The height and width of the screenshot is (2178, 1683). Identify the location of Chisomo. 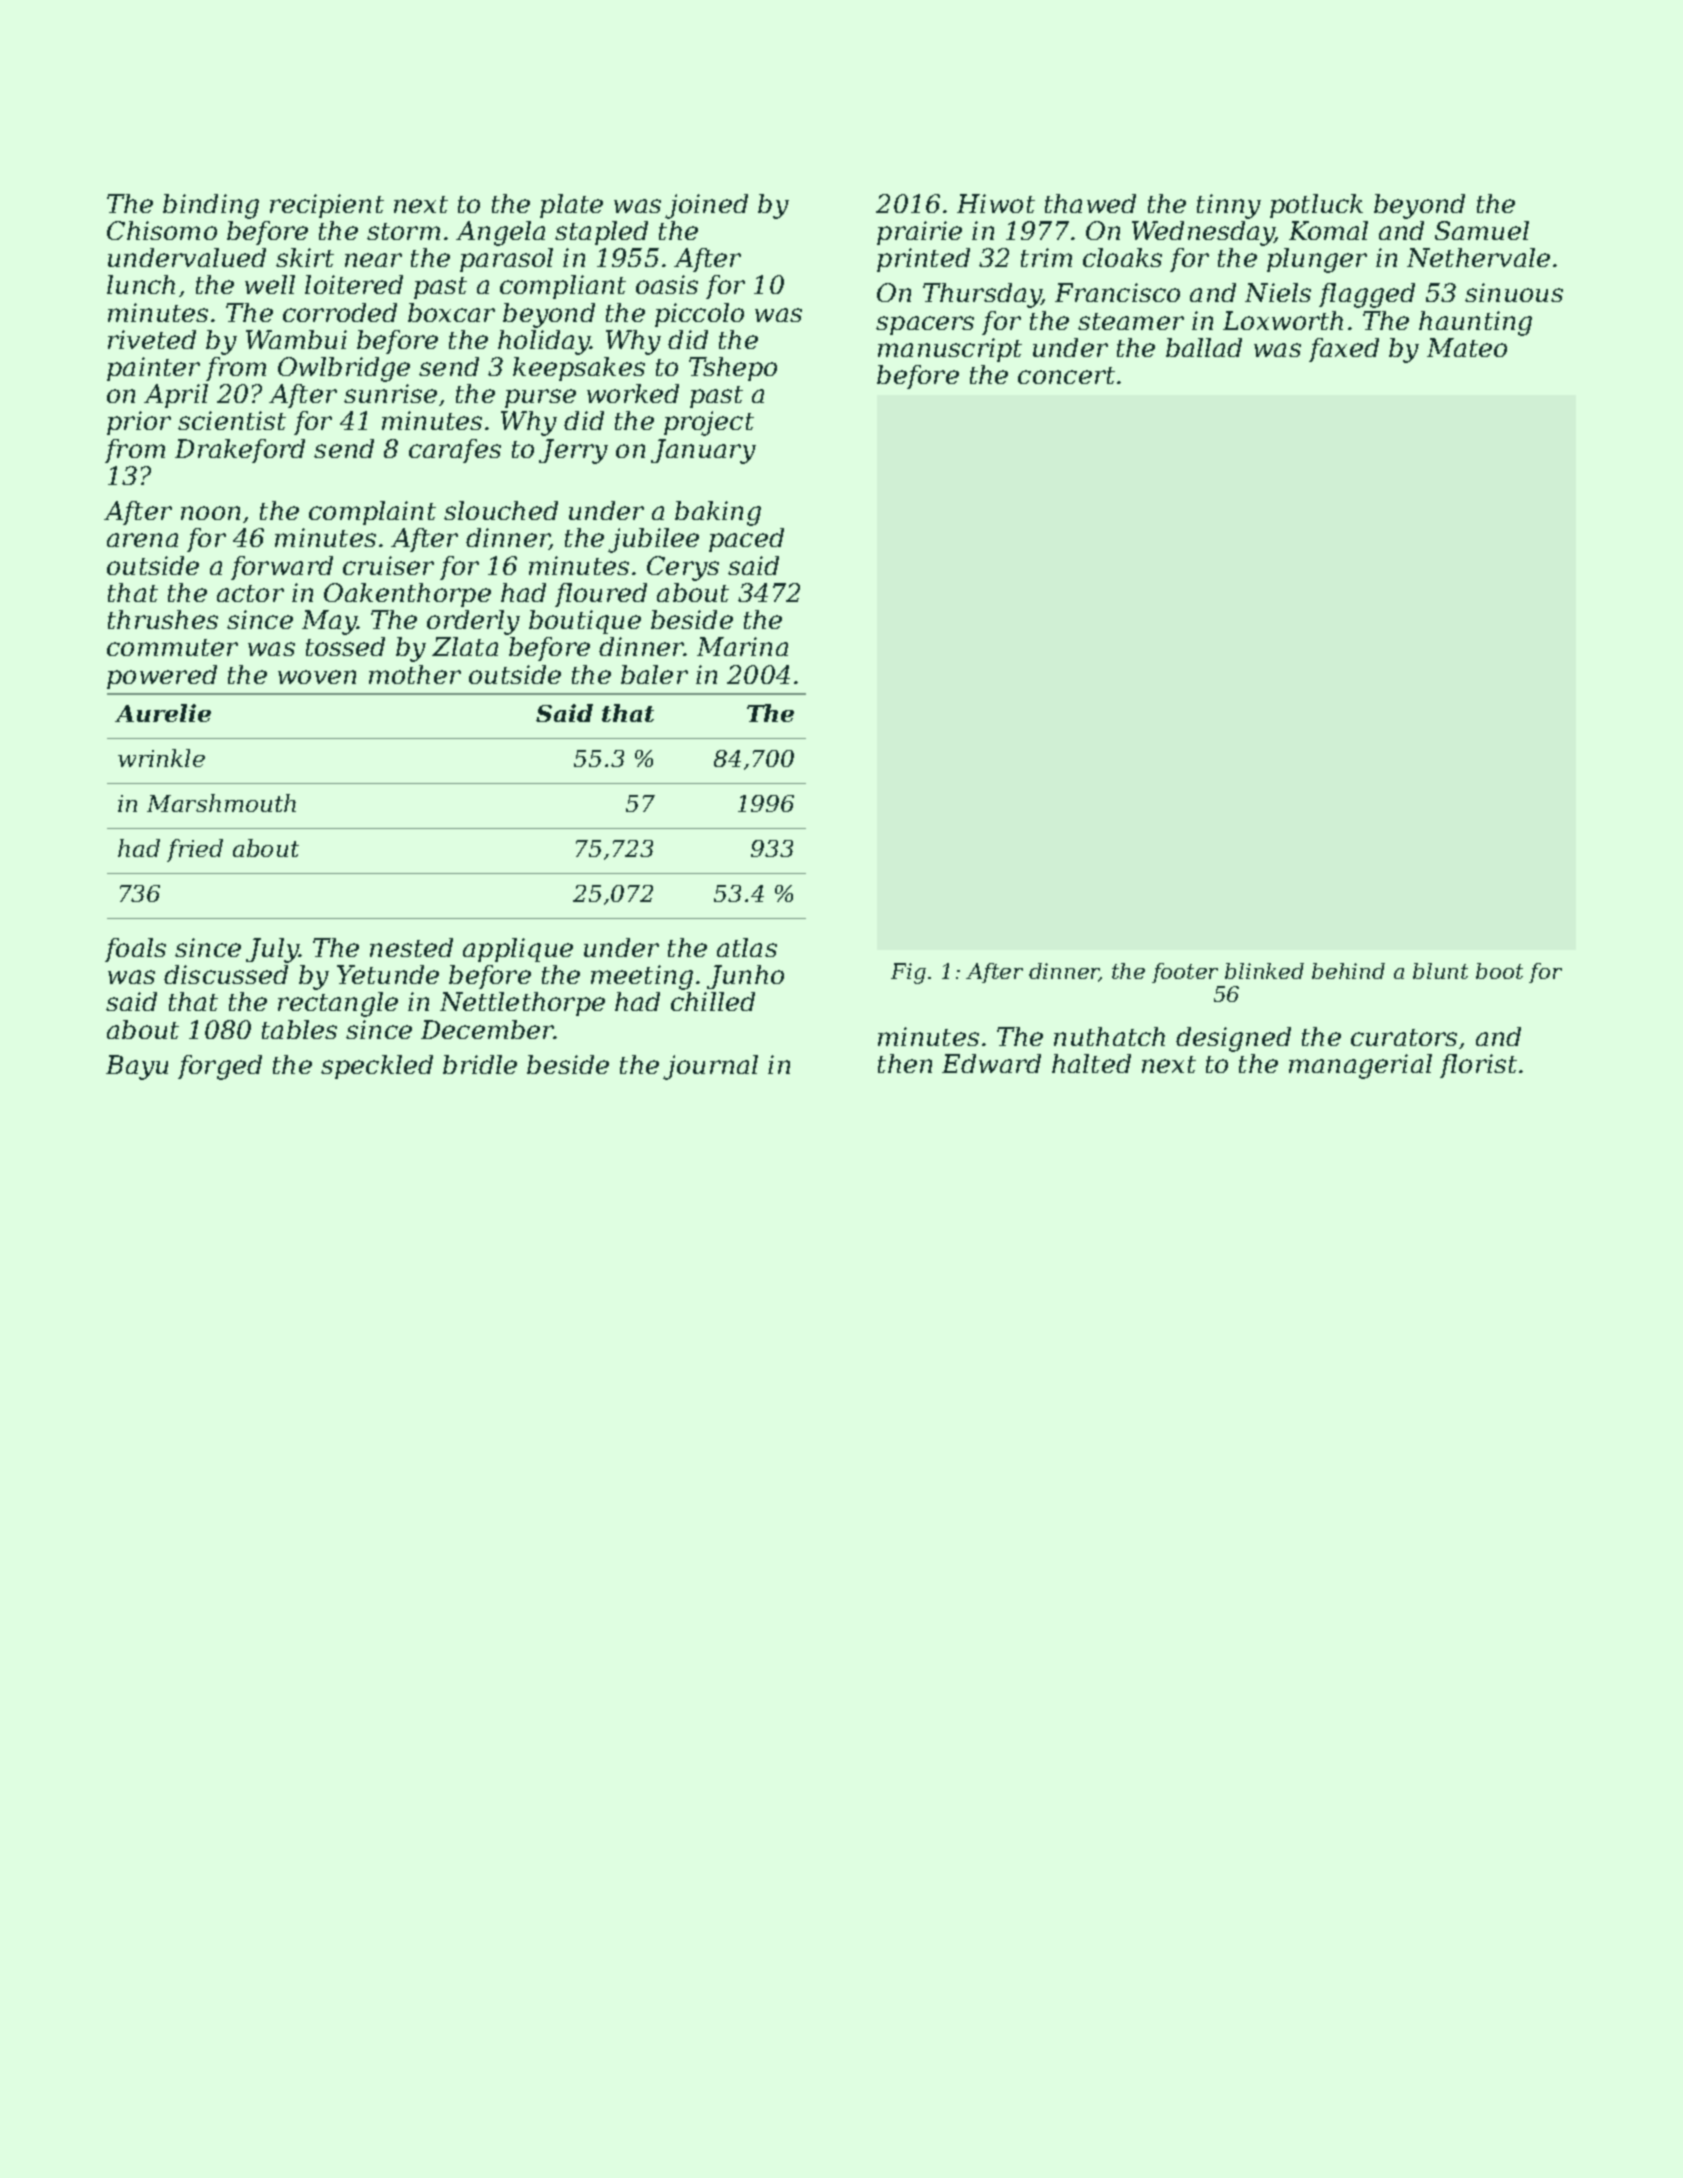
(162, 230).
